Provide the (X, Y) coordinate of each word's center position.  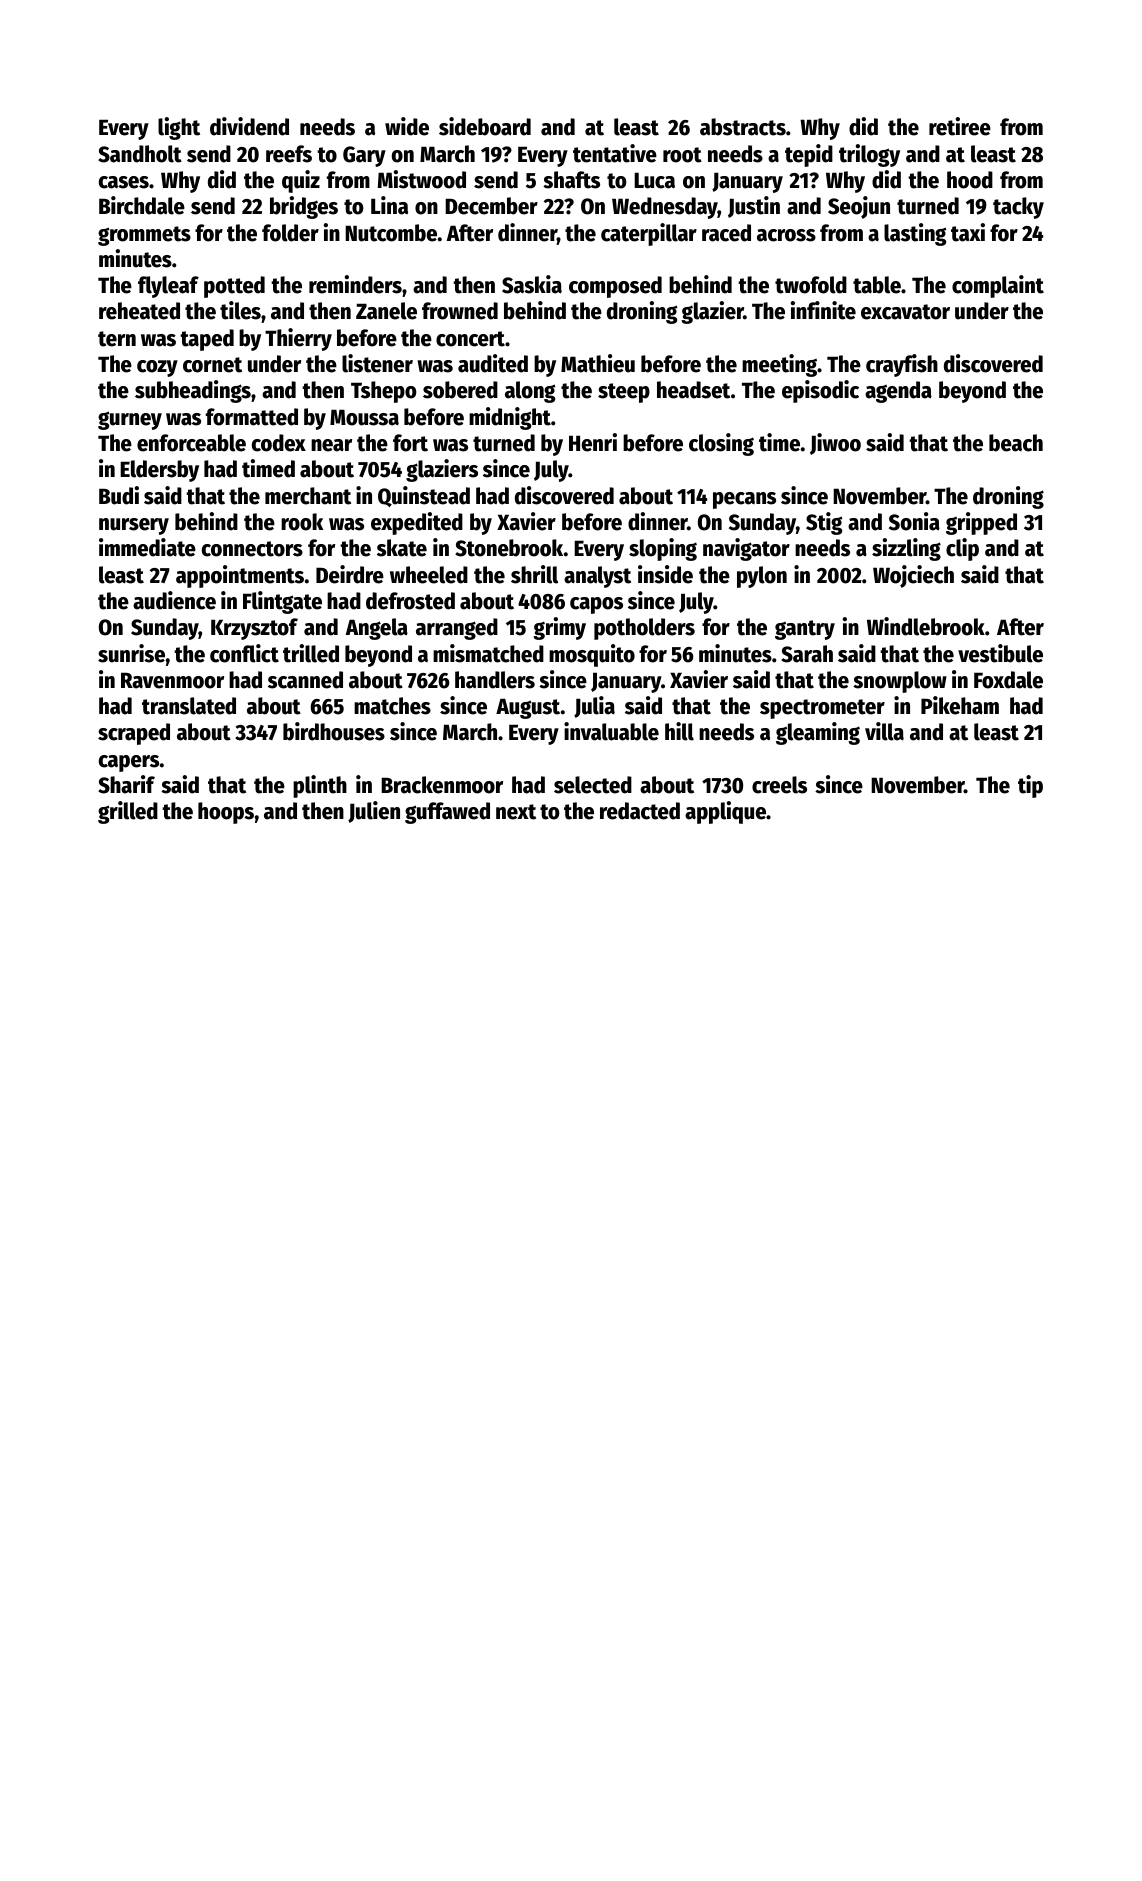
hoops (226, 813)
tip (1030, 786)
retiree (960, 126)
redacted (640, 811)
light (179, 128)
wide (407, 126)
